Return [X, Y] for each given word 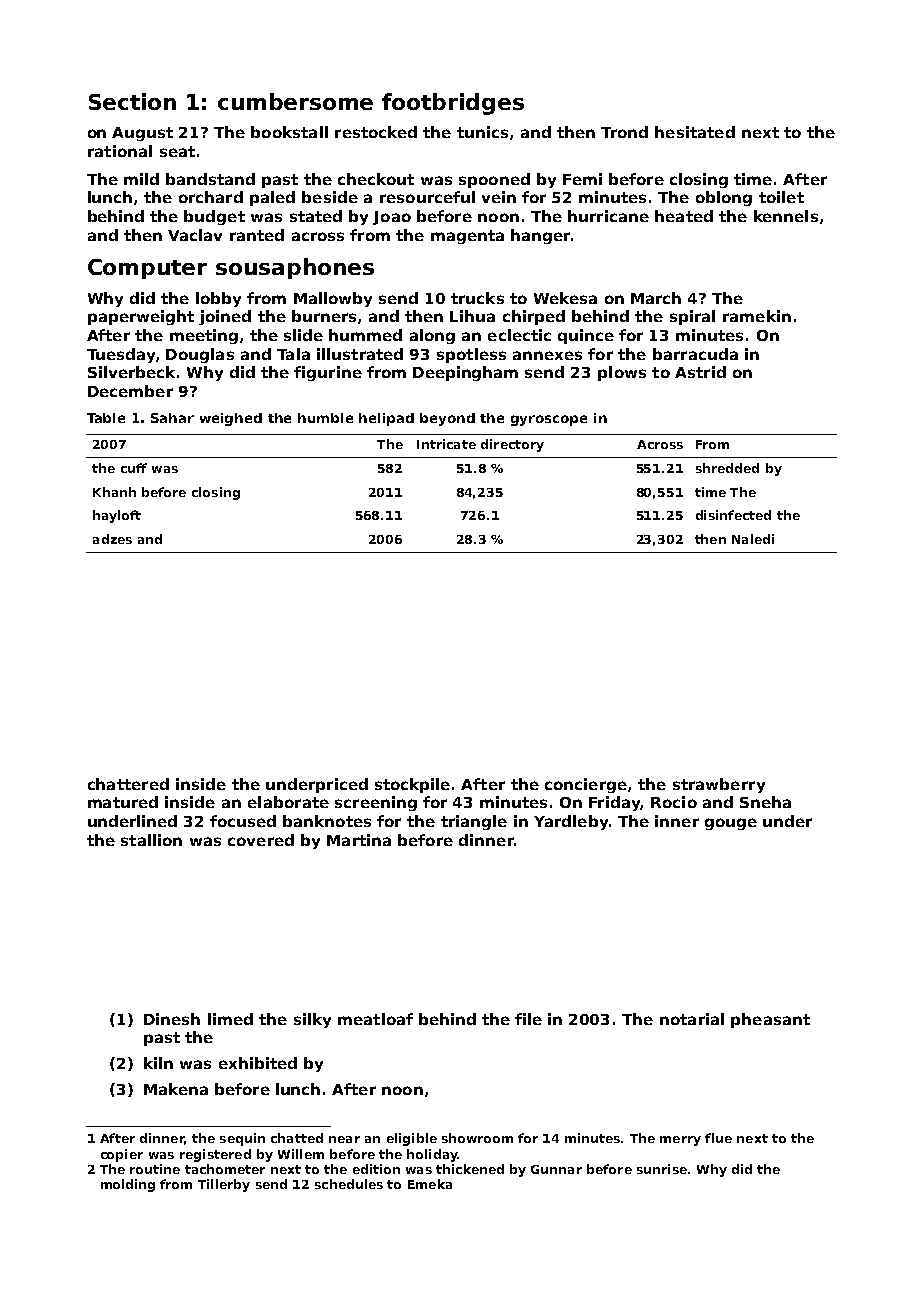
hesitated [695, 132]
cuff [134, 468]
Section [132, 101]
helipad [386, 419]
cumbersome [295, 101]
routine [155, 1169]
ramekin [757, 316]
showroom [477, 1138]
